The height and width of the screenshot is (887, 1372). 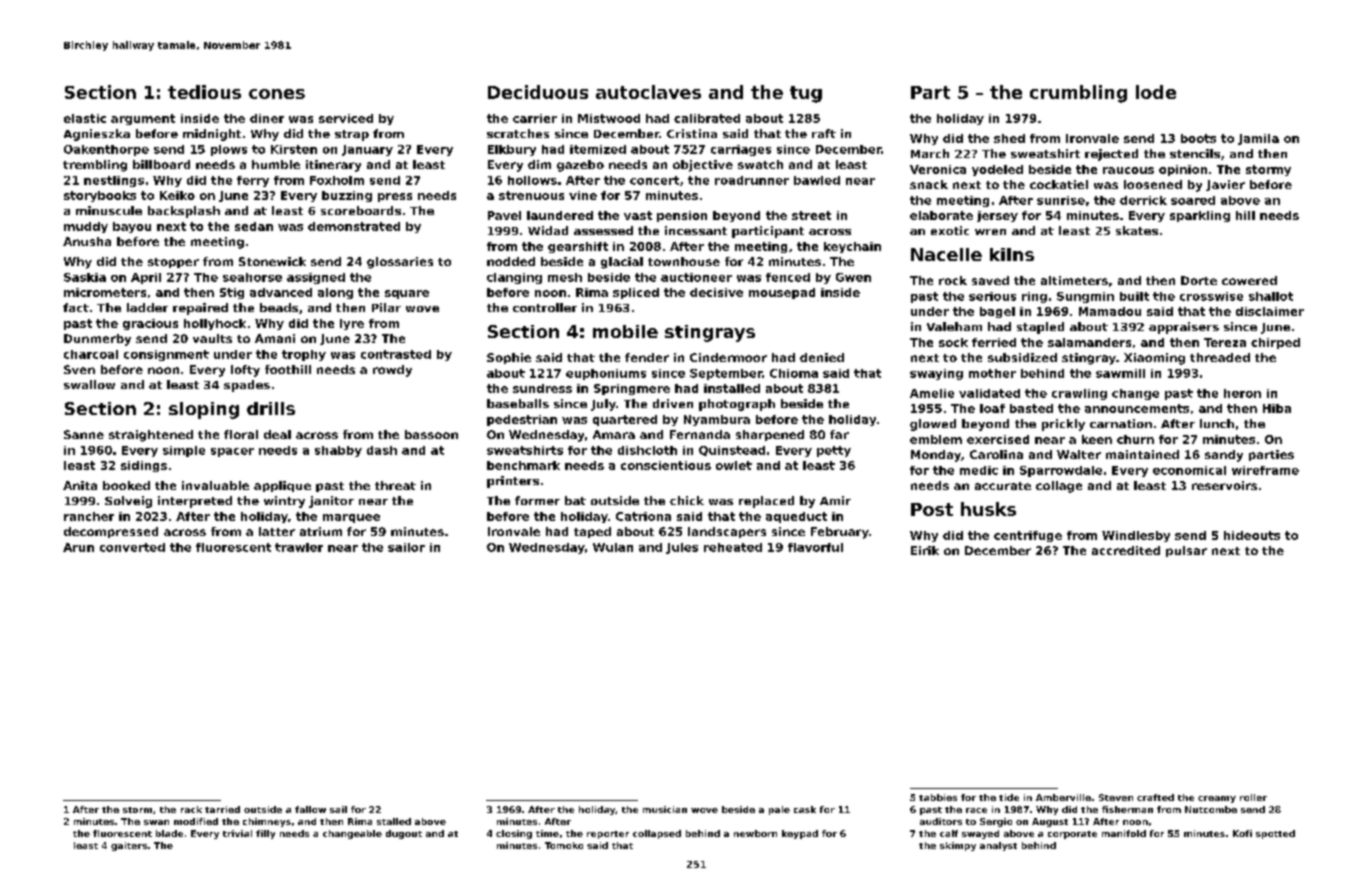 I want to click on converted, so click(x=132, y=547).
